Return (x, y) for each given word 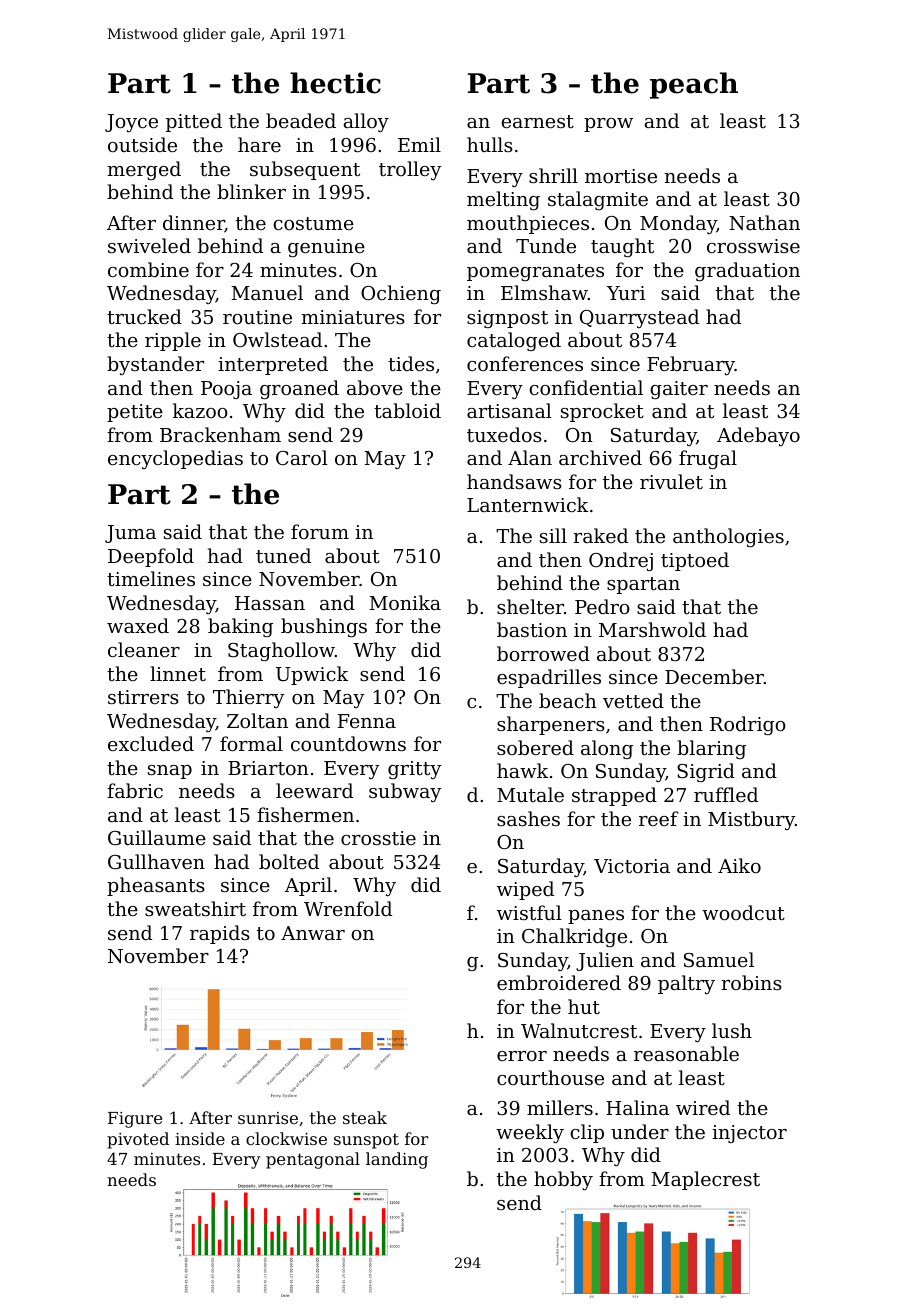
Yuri (626, 293)
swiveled (149, 245)
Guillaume (157, 837)
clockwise (286, 1138)
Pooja (226, 390)
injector (749, 1134)
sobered (535, 747)
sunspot (366, 1141)
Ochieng (401, 294)
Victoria (632, 866)
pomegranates (535, 272)
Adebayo (758, 436)
